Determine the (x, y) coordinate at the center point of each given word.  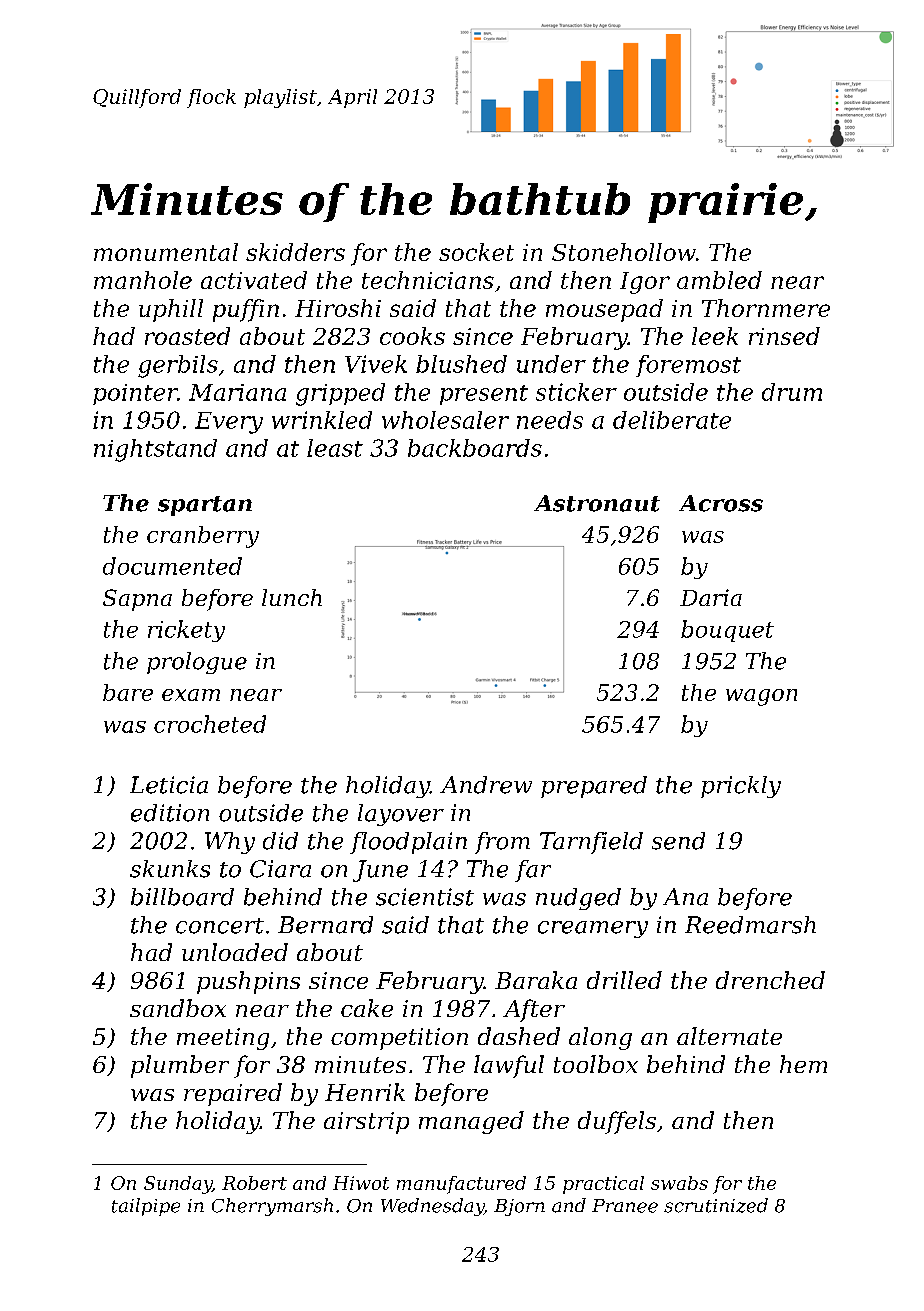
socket (476, 252)
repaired (233, 1094)
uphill (171, 310)
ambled (719, 280)
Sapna (137, 600)
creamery (593, 929)
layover (401, 815)
